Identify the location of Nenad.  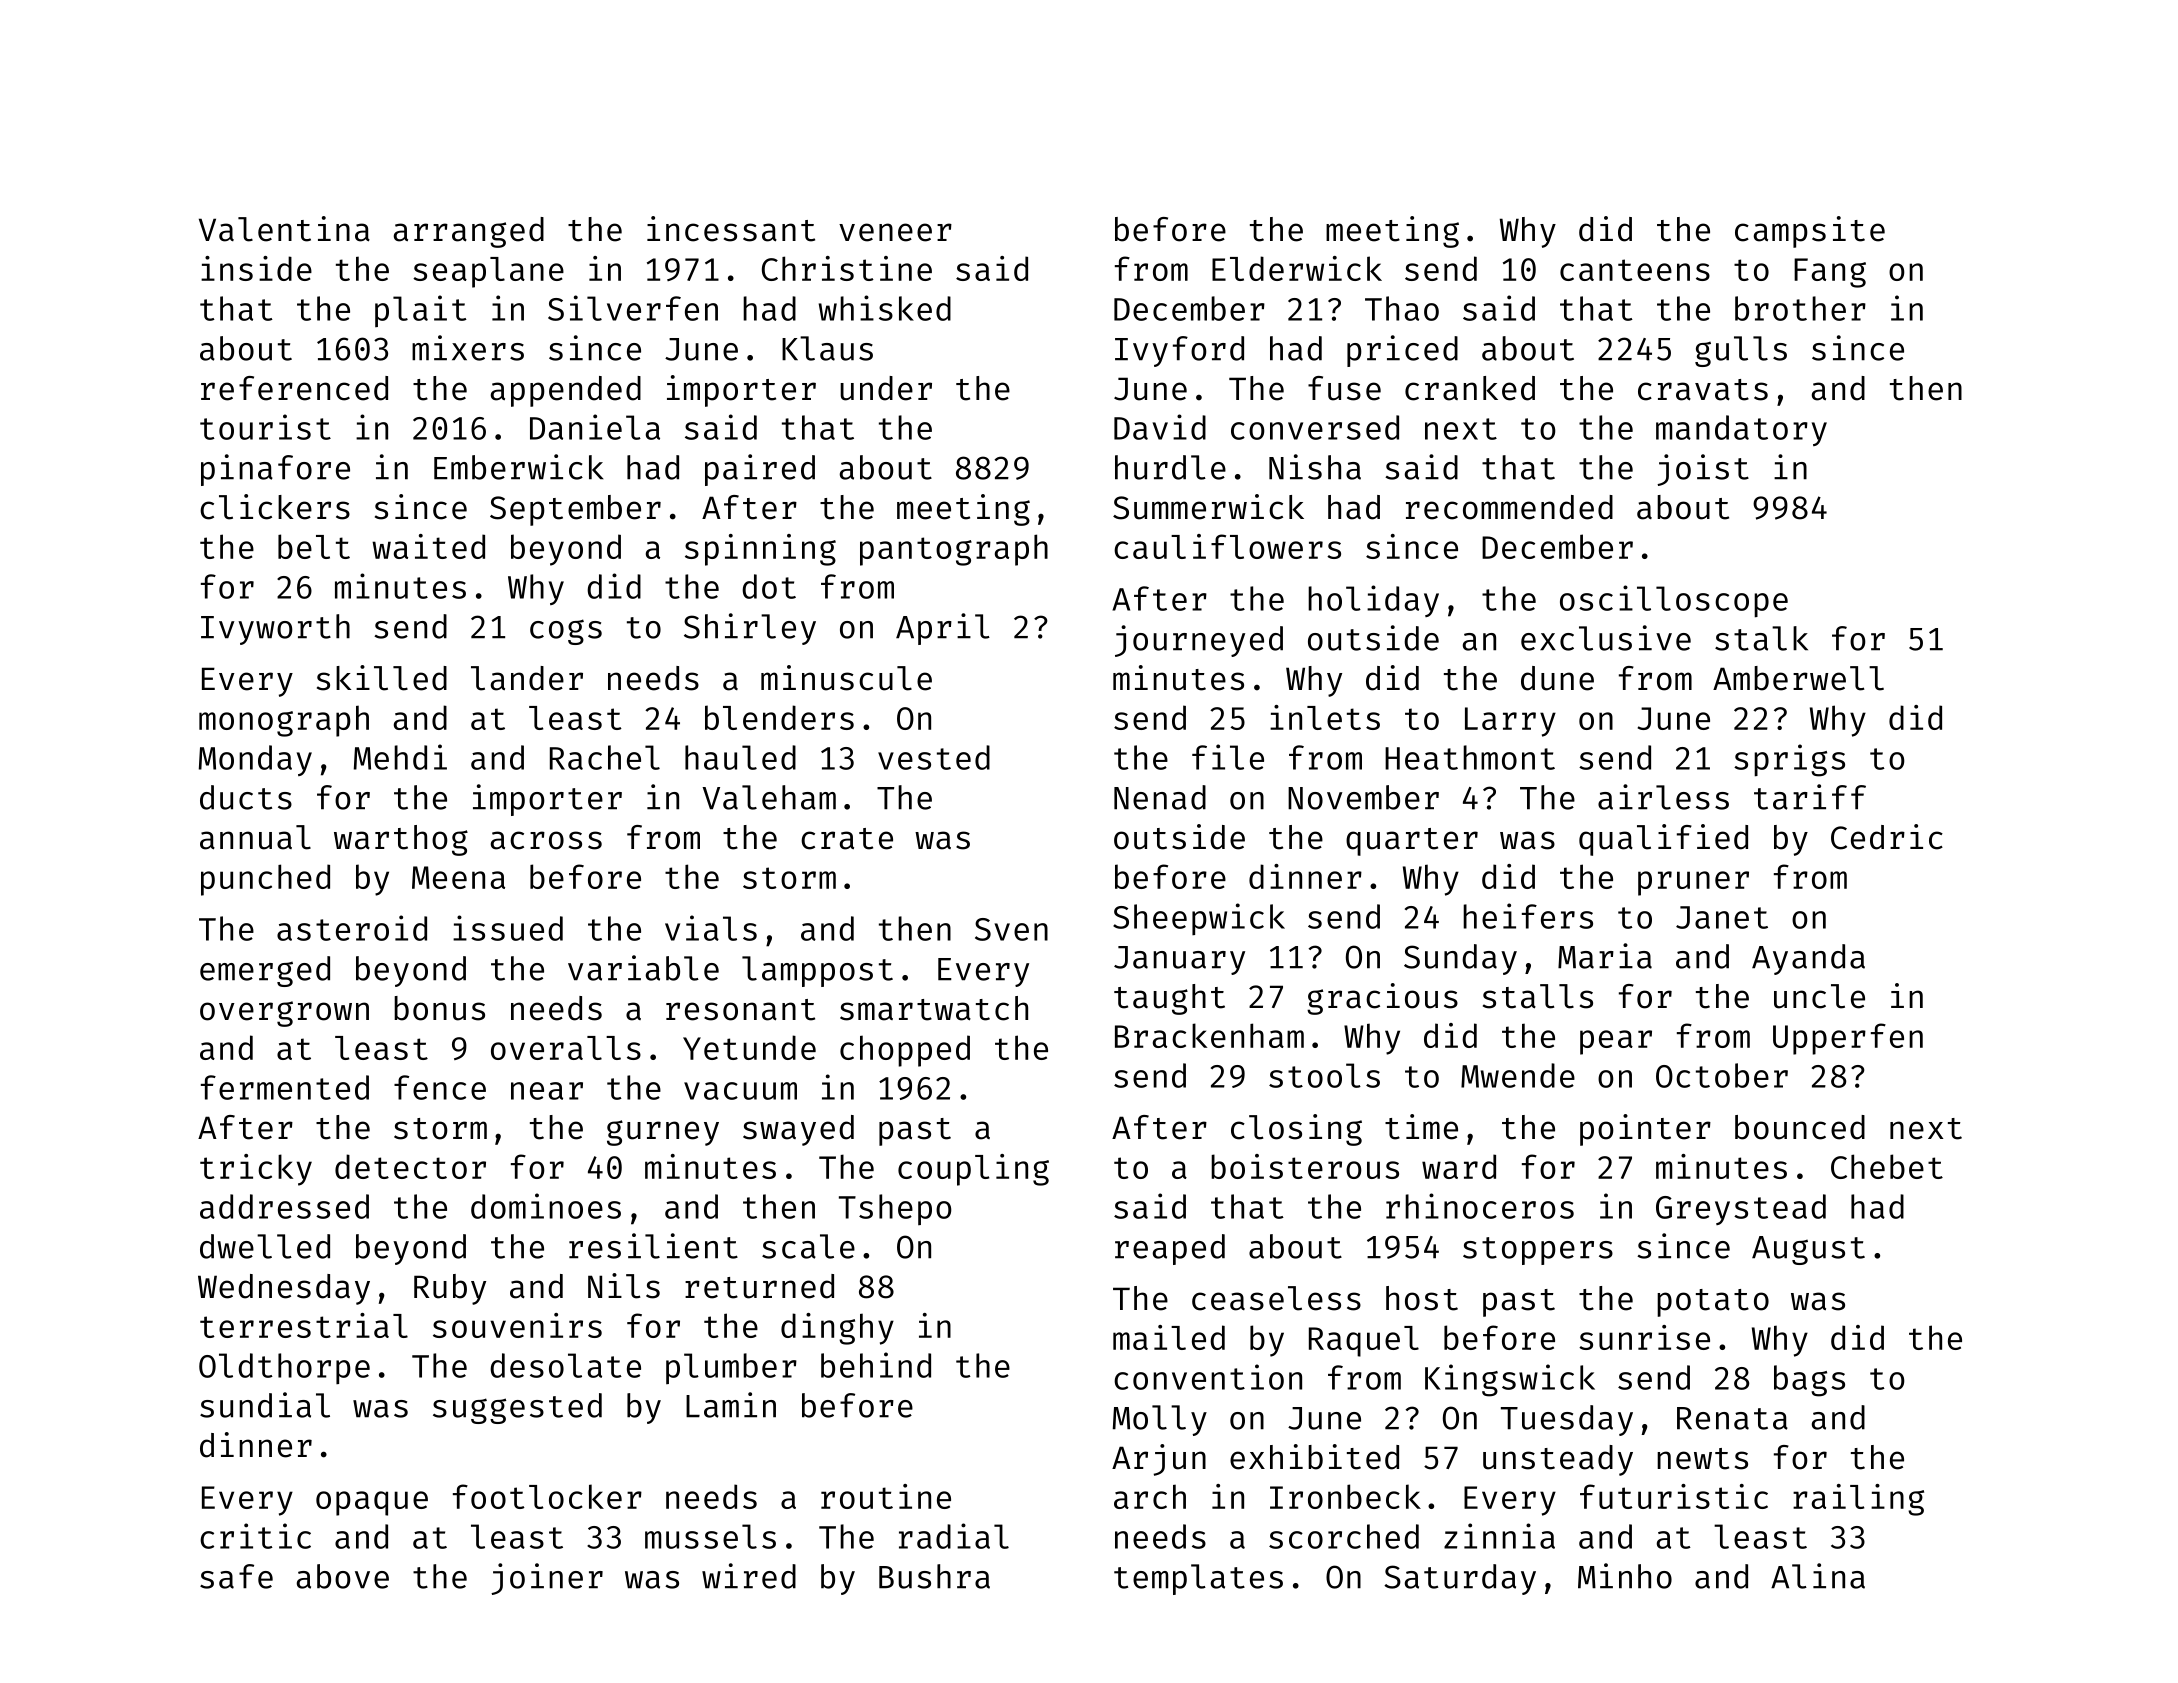
(1160, 797).
